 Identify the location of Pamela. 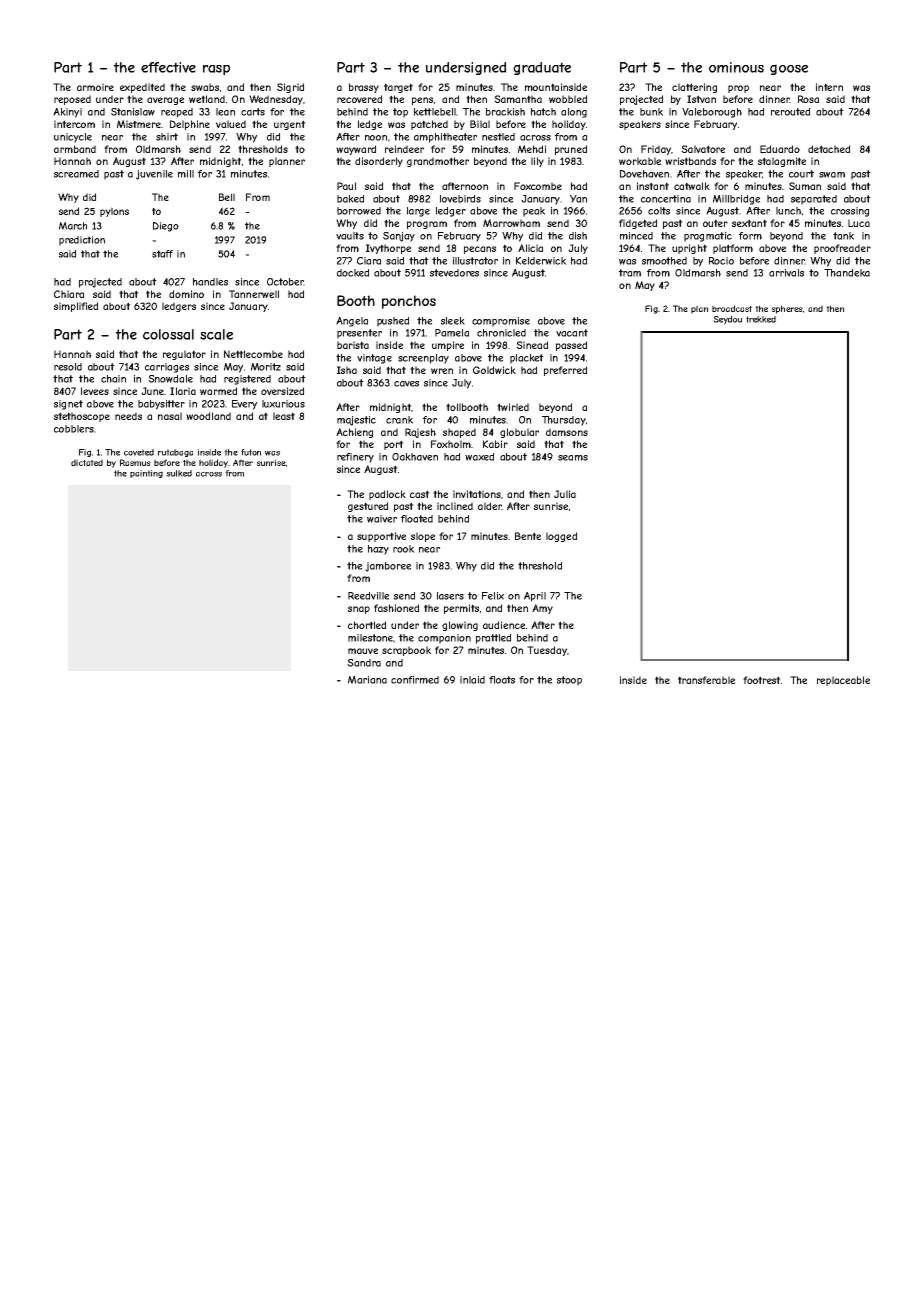
(452, 333).
